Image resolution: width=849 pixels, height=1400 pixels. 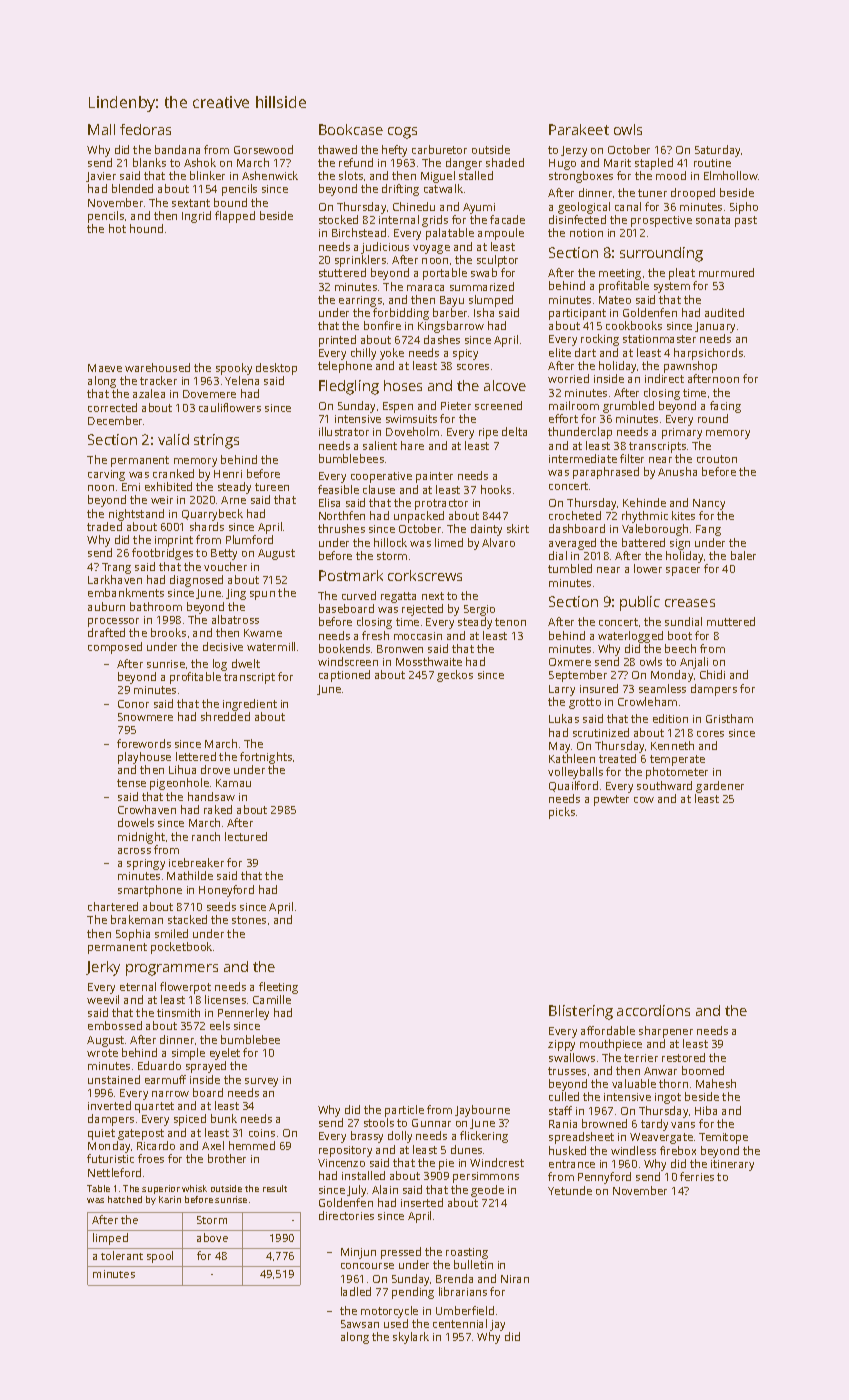 I want to click on fedoras, so click(x=145, y=129).
